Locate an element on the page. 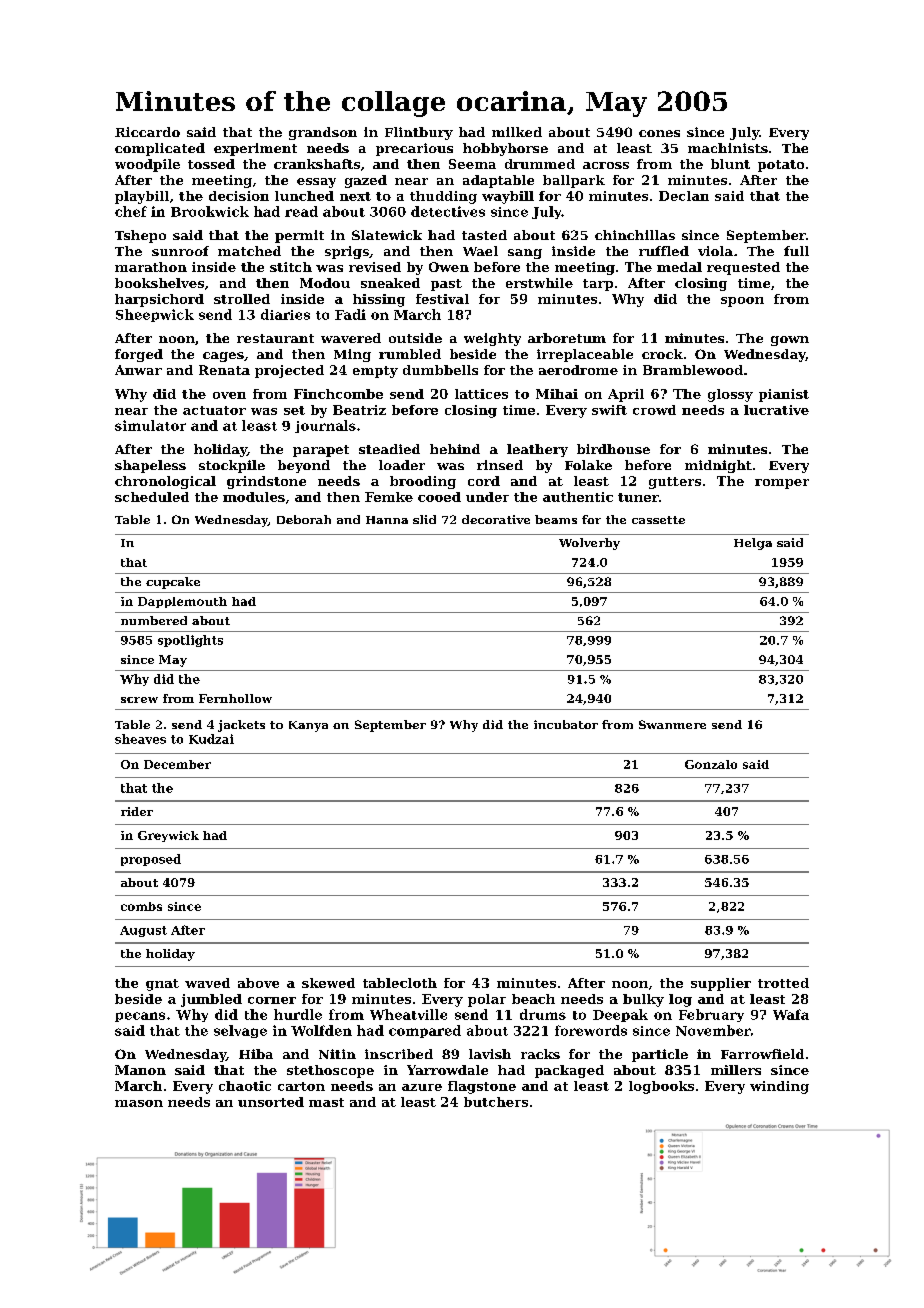  Swanmere is located at coordinates (672, 724).
